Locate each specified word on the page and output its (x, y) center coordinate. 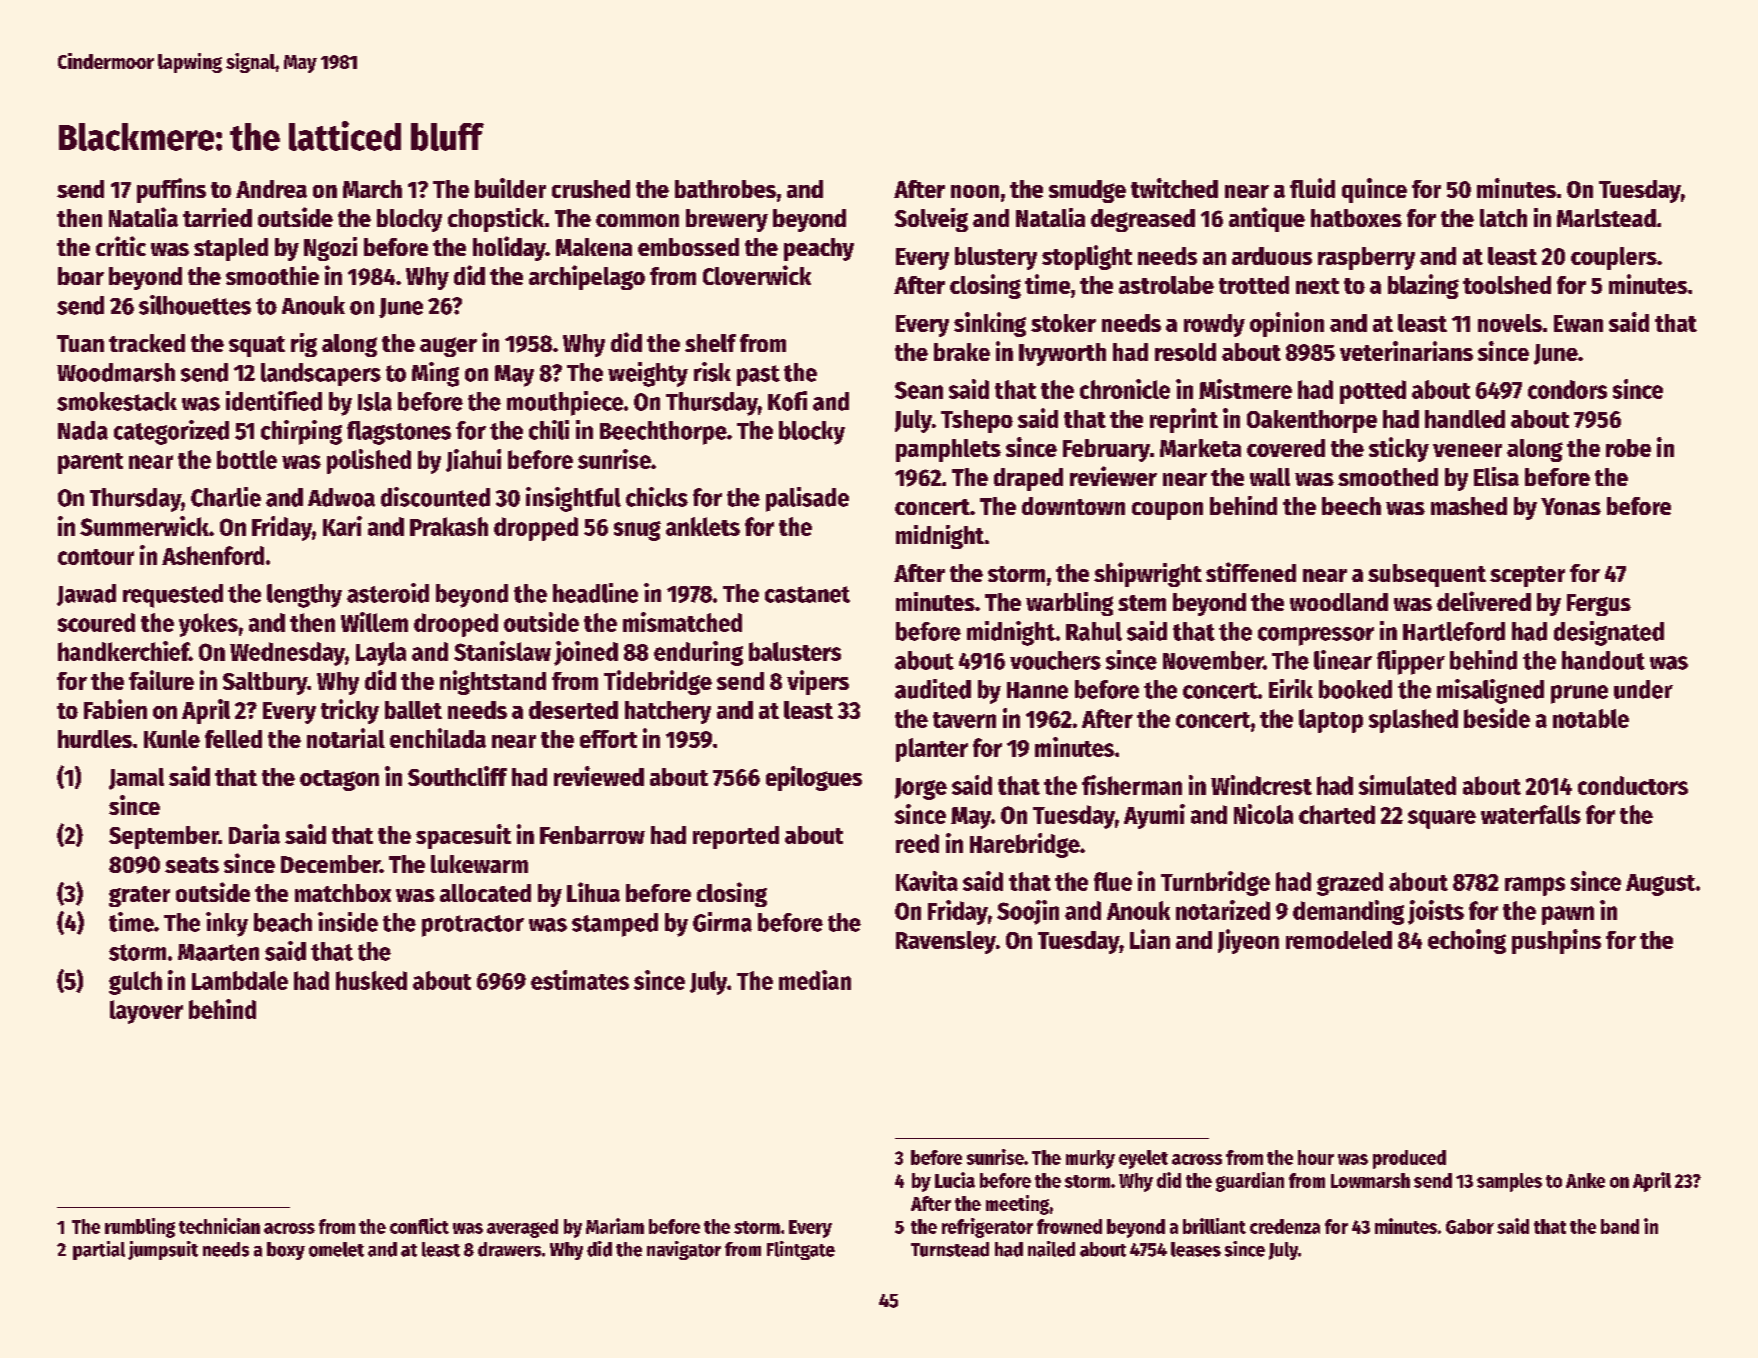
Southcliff (457, 776)
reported (736, 837)
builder (510, 188)
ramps (1535, 886)
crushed (591, 189)
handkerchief (123, 651)
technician (219, 1226)
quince (1374, 190)
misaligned (1490, 691)
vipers (818, 682)
